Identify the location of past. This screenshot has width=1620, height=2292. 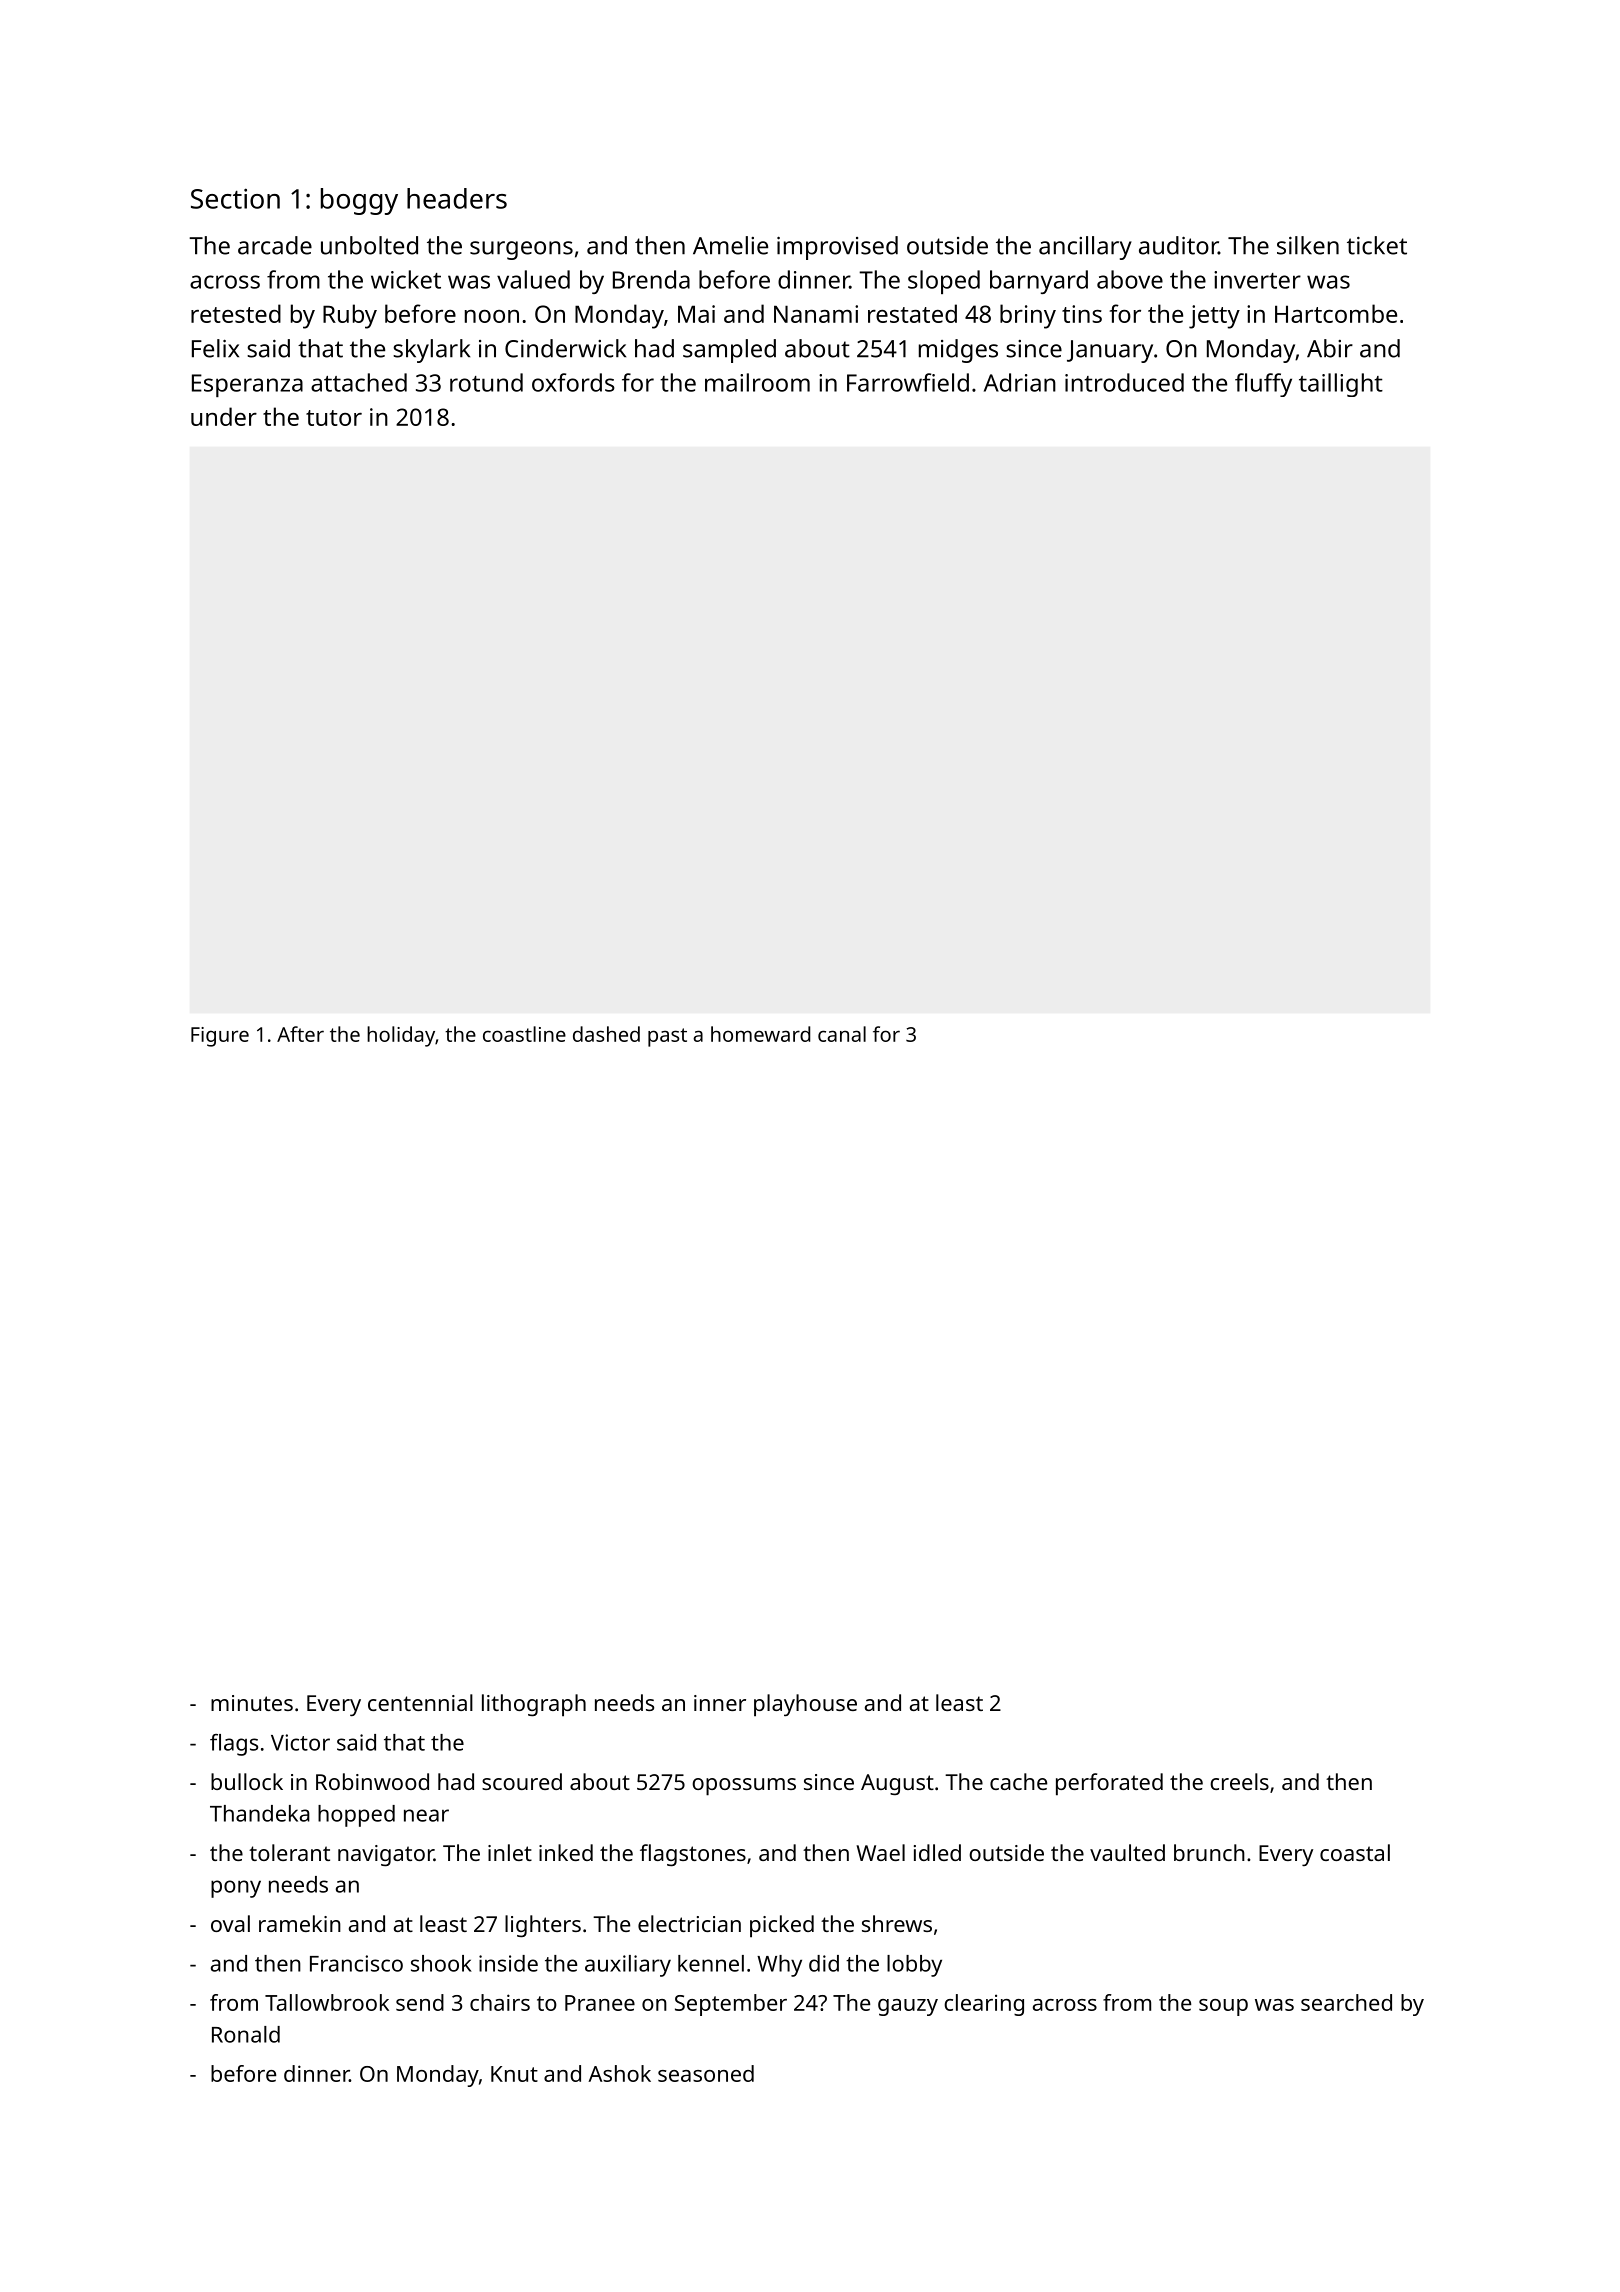
(667, 1037).
